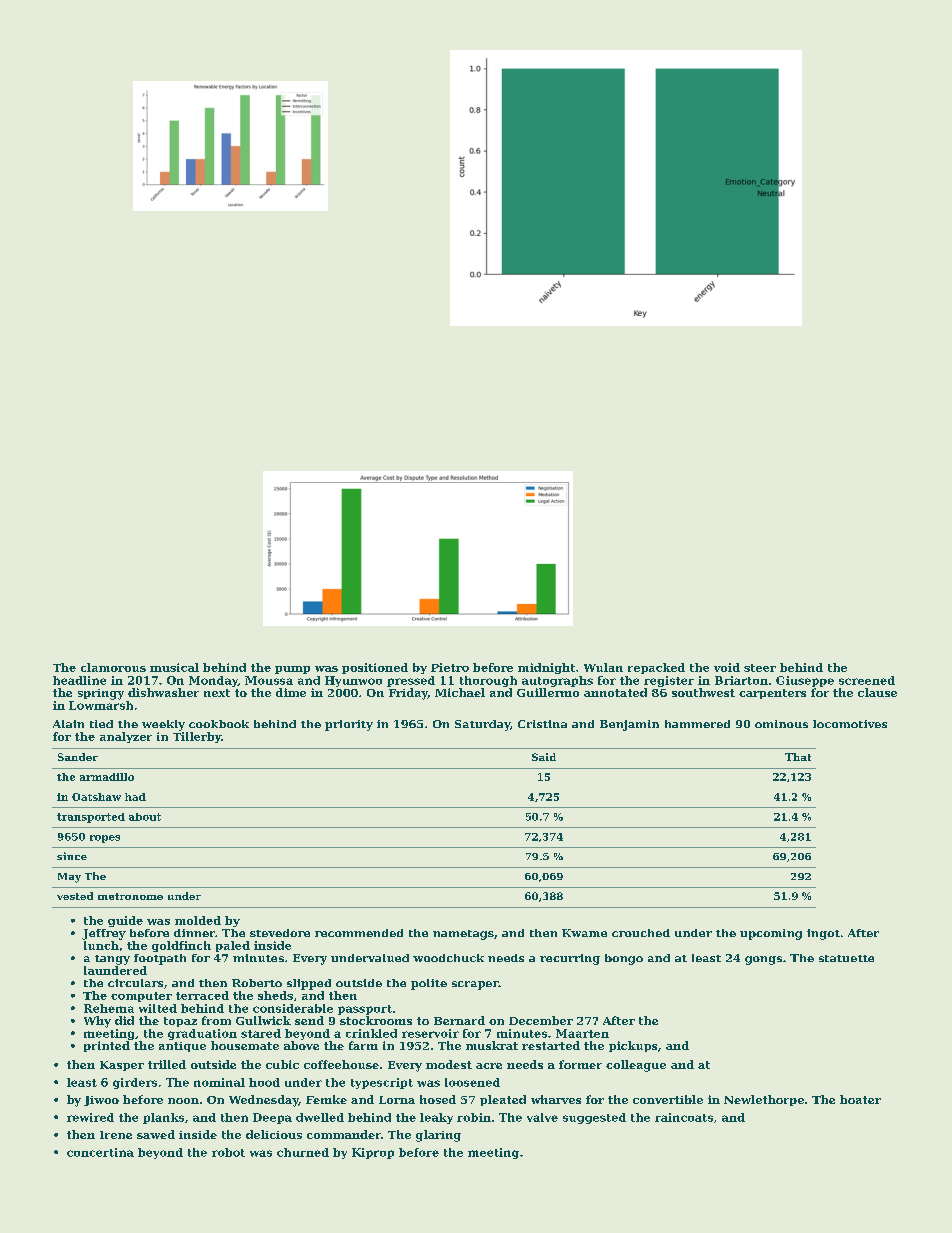 This screenshot has height=1233, width=952. What do you see at coordinates (542, 1117) in the screenshot?
I see `valve` at bounding box center [542, 1117].
